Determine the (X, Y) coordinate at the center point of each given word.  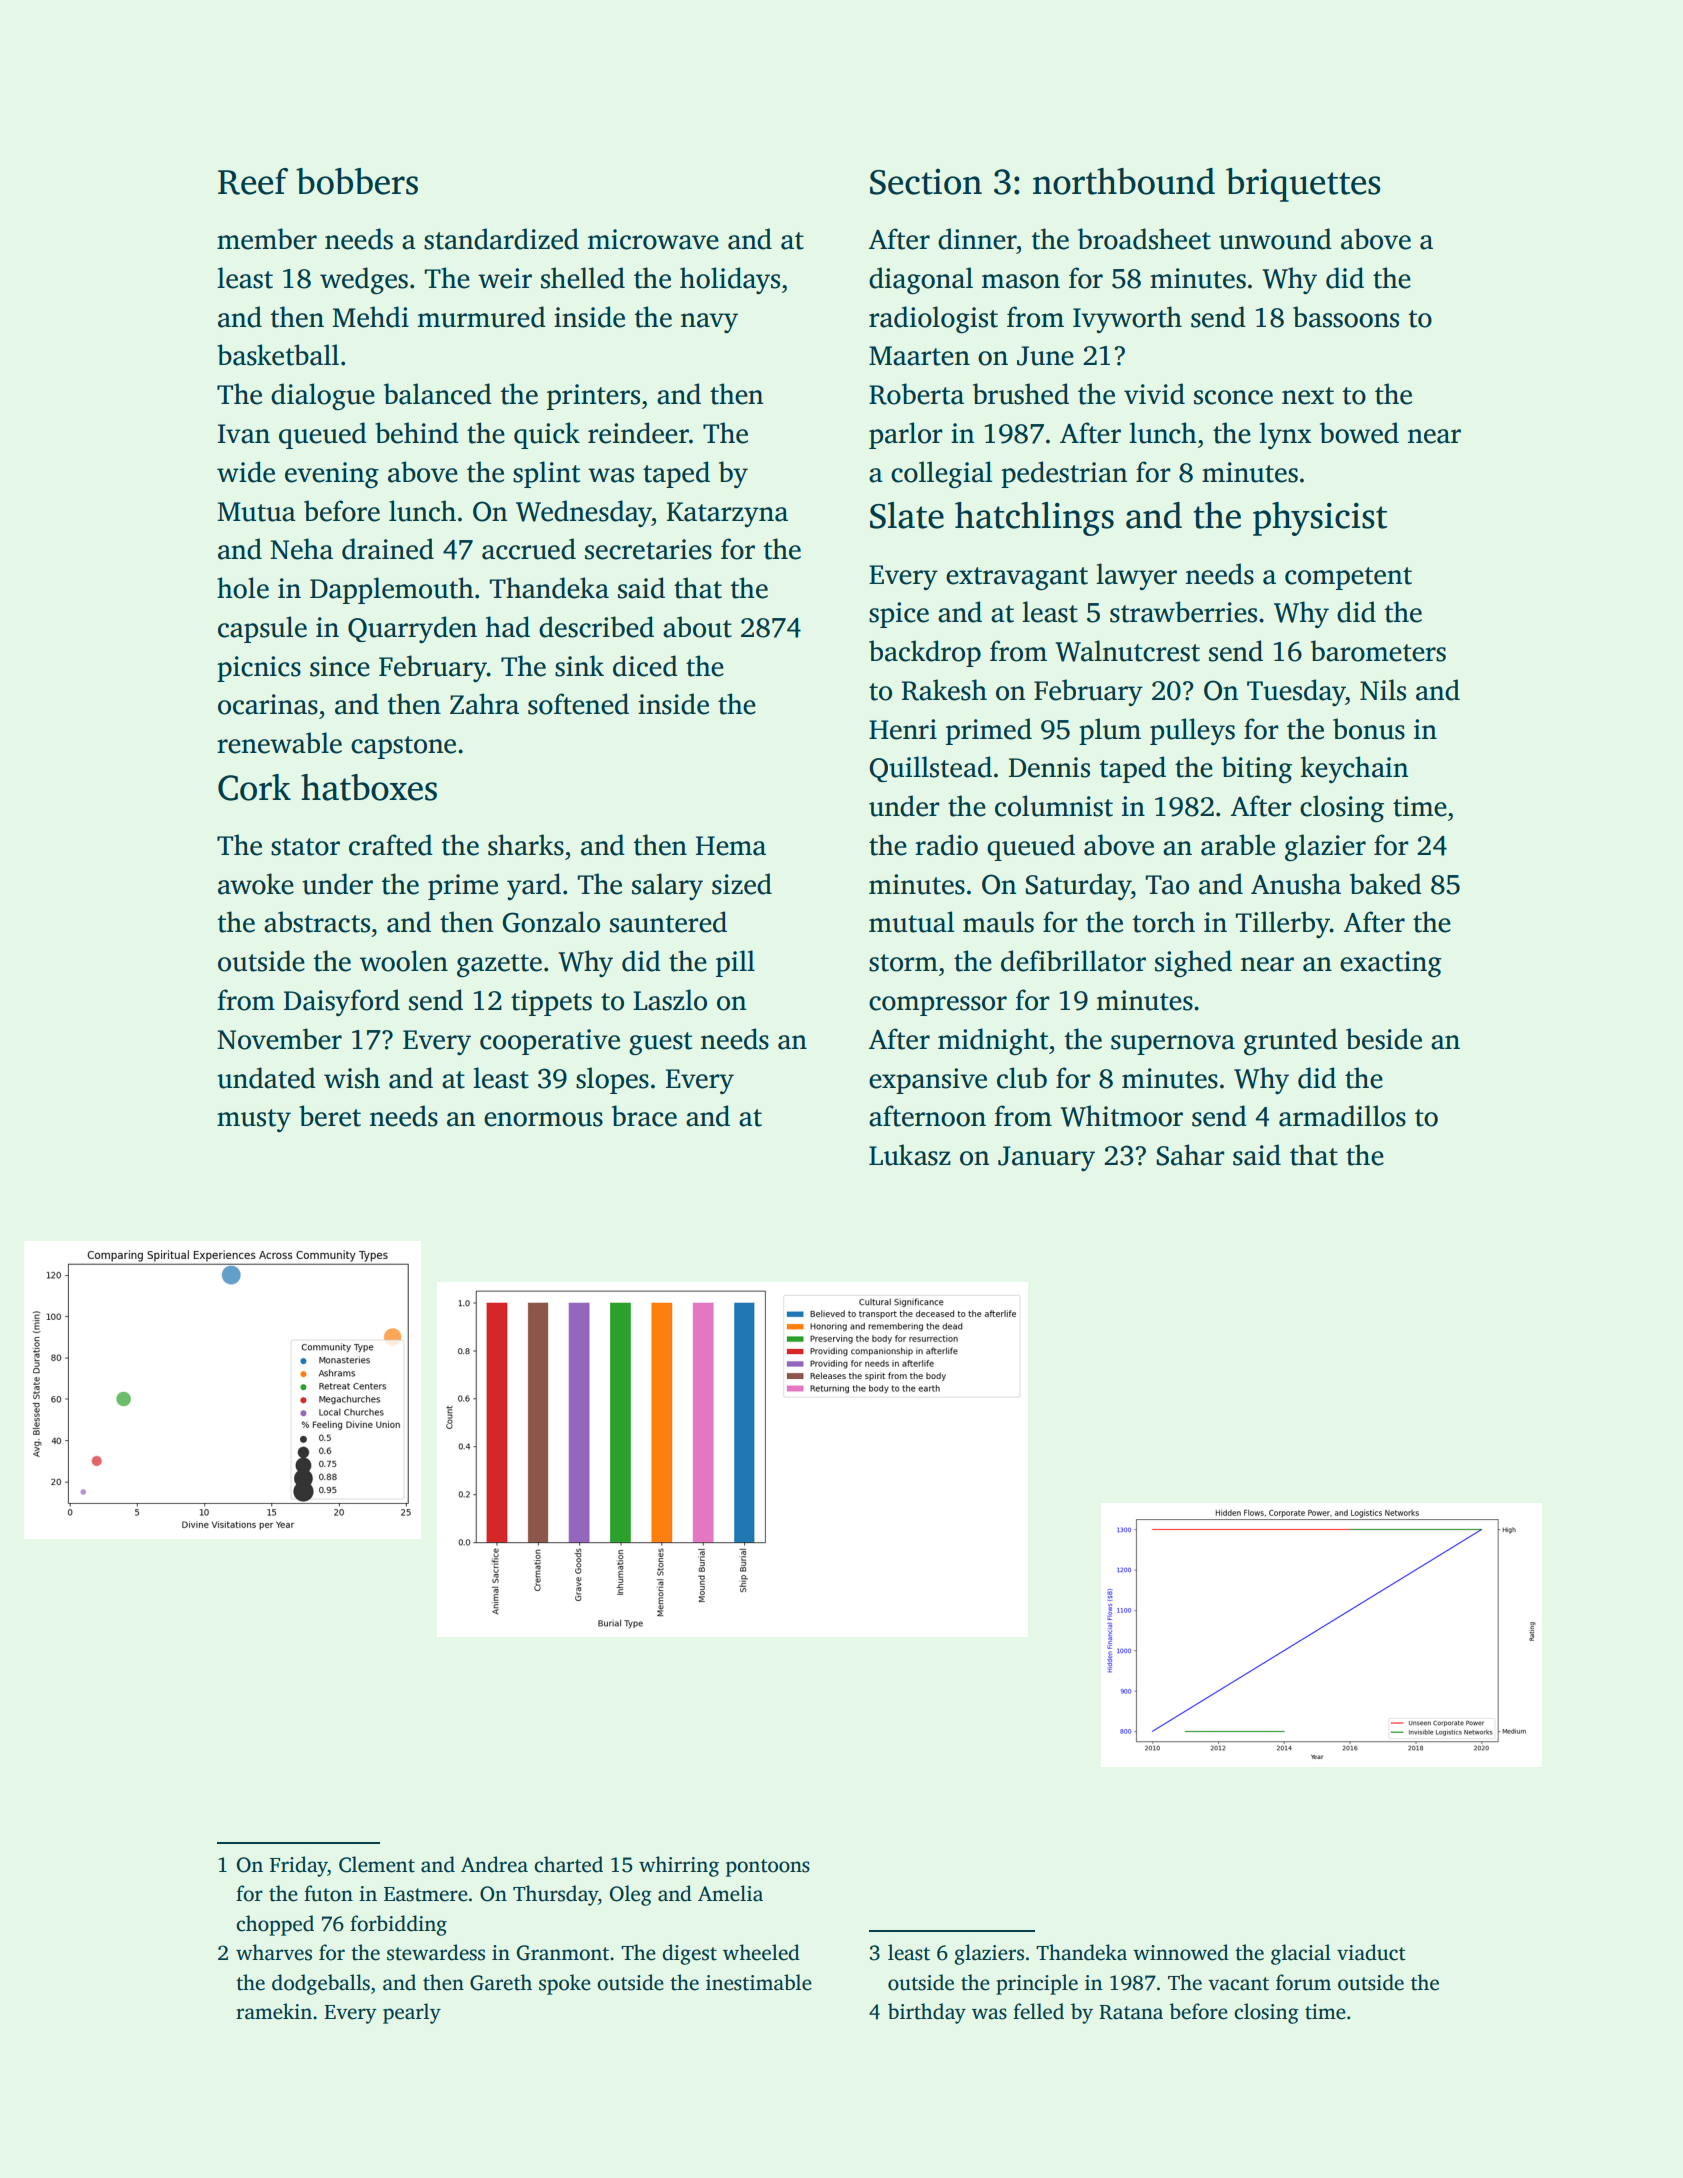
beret (330, 1116)
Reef (253, 181)
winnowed (1181, 1952)
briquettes (1303, 185)
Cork (254, 787)
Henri (903, 729)
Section (926, 182)
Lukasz (910, 1155)
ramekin (274, 2011)
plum (1110, 731)
